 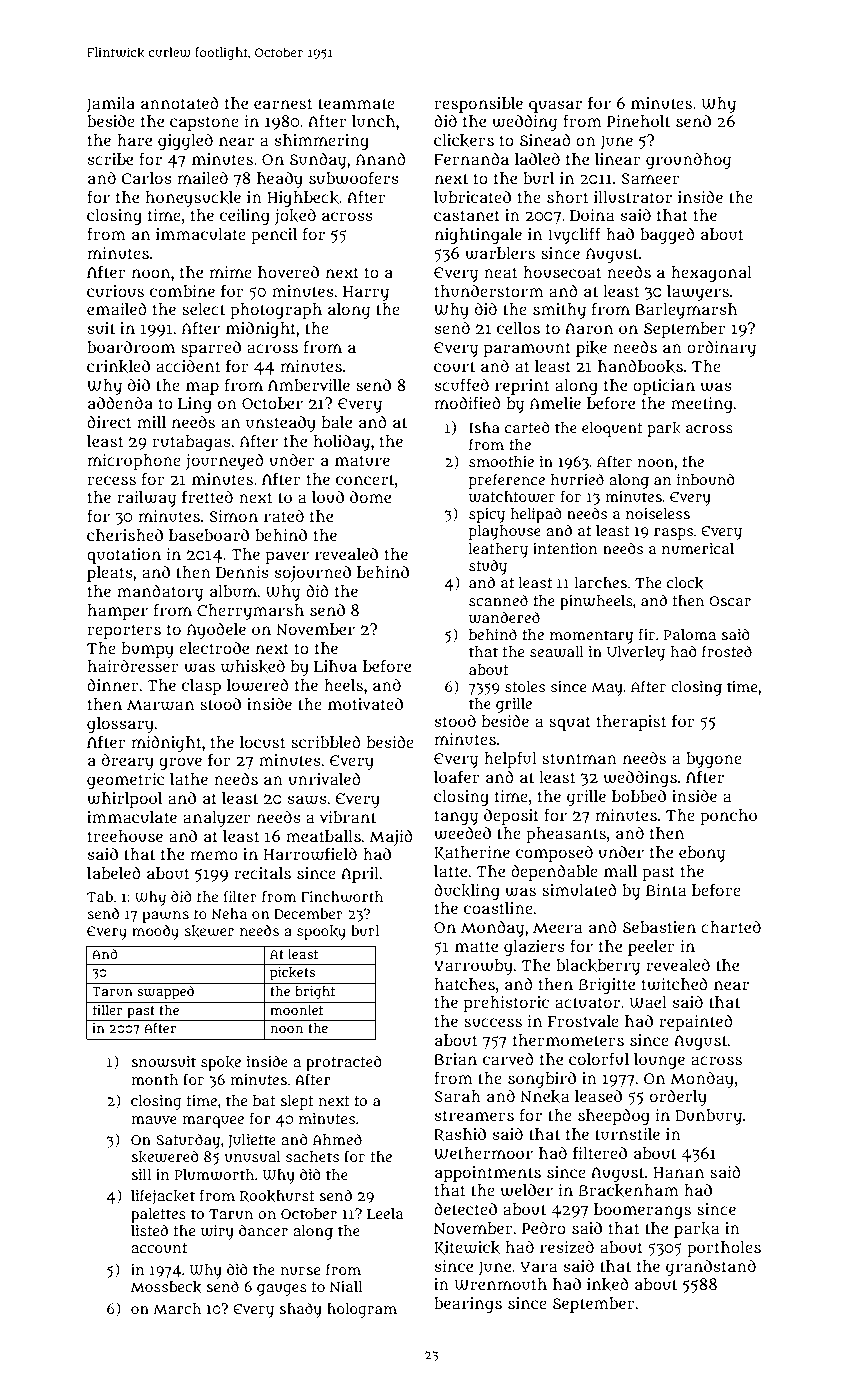 What do you see at coordinates (147, 178) in the page?
I see `Carlos` at bounding box center [147, 178].
